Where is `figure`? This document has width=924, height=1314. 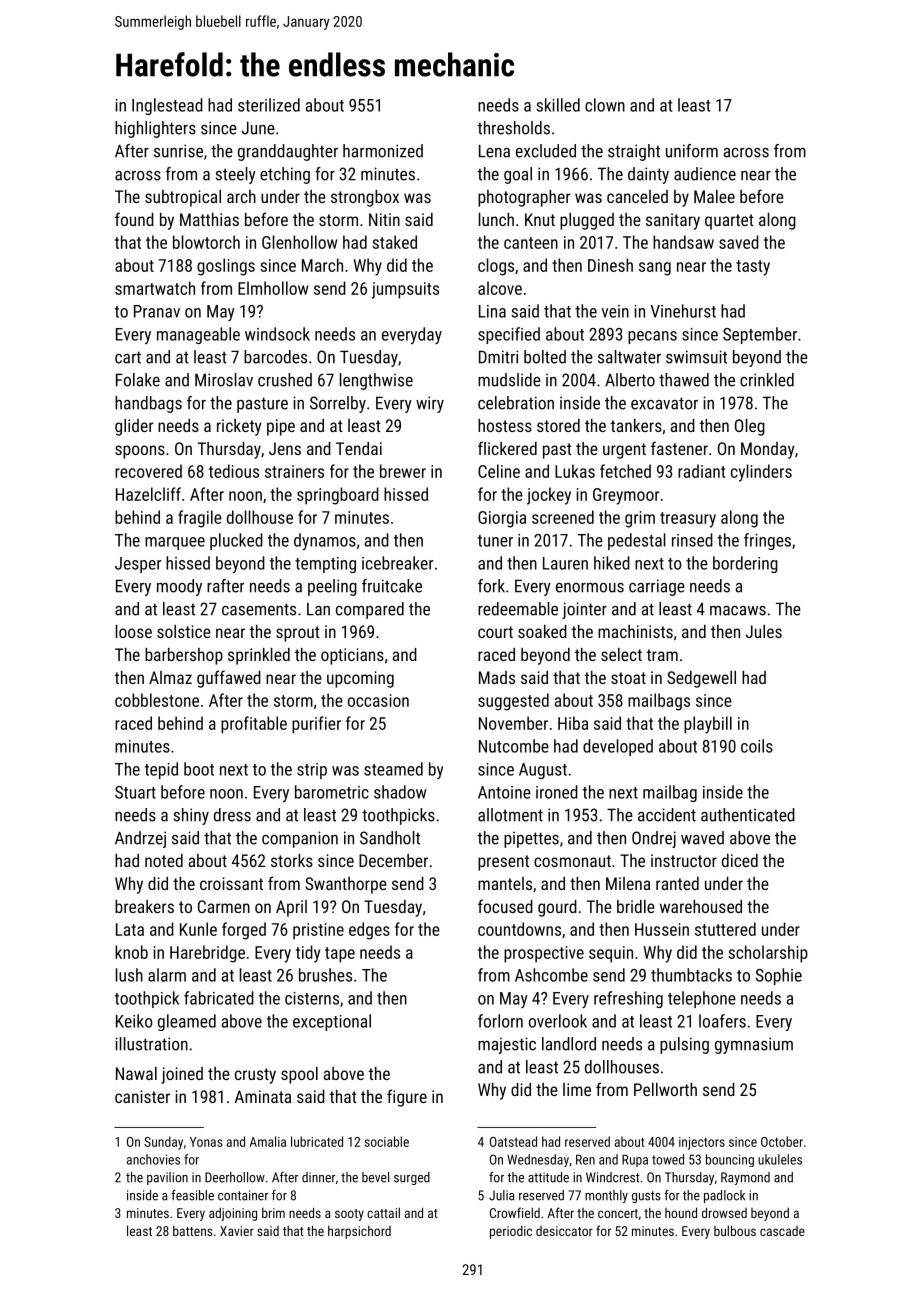 figure is located at coordinates (407, 1098).
